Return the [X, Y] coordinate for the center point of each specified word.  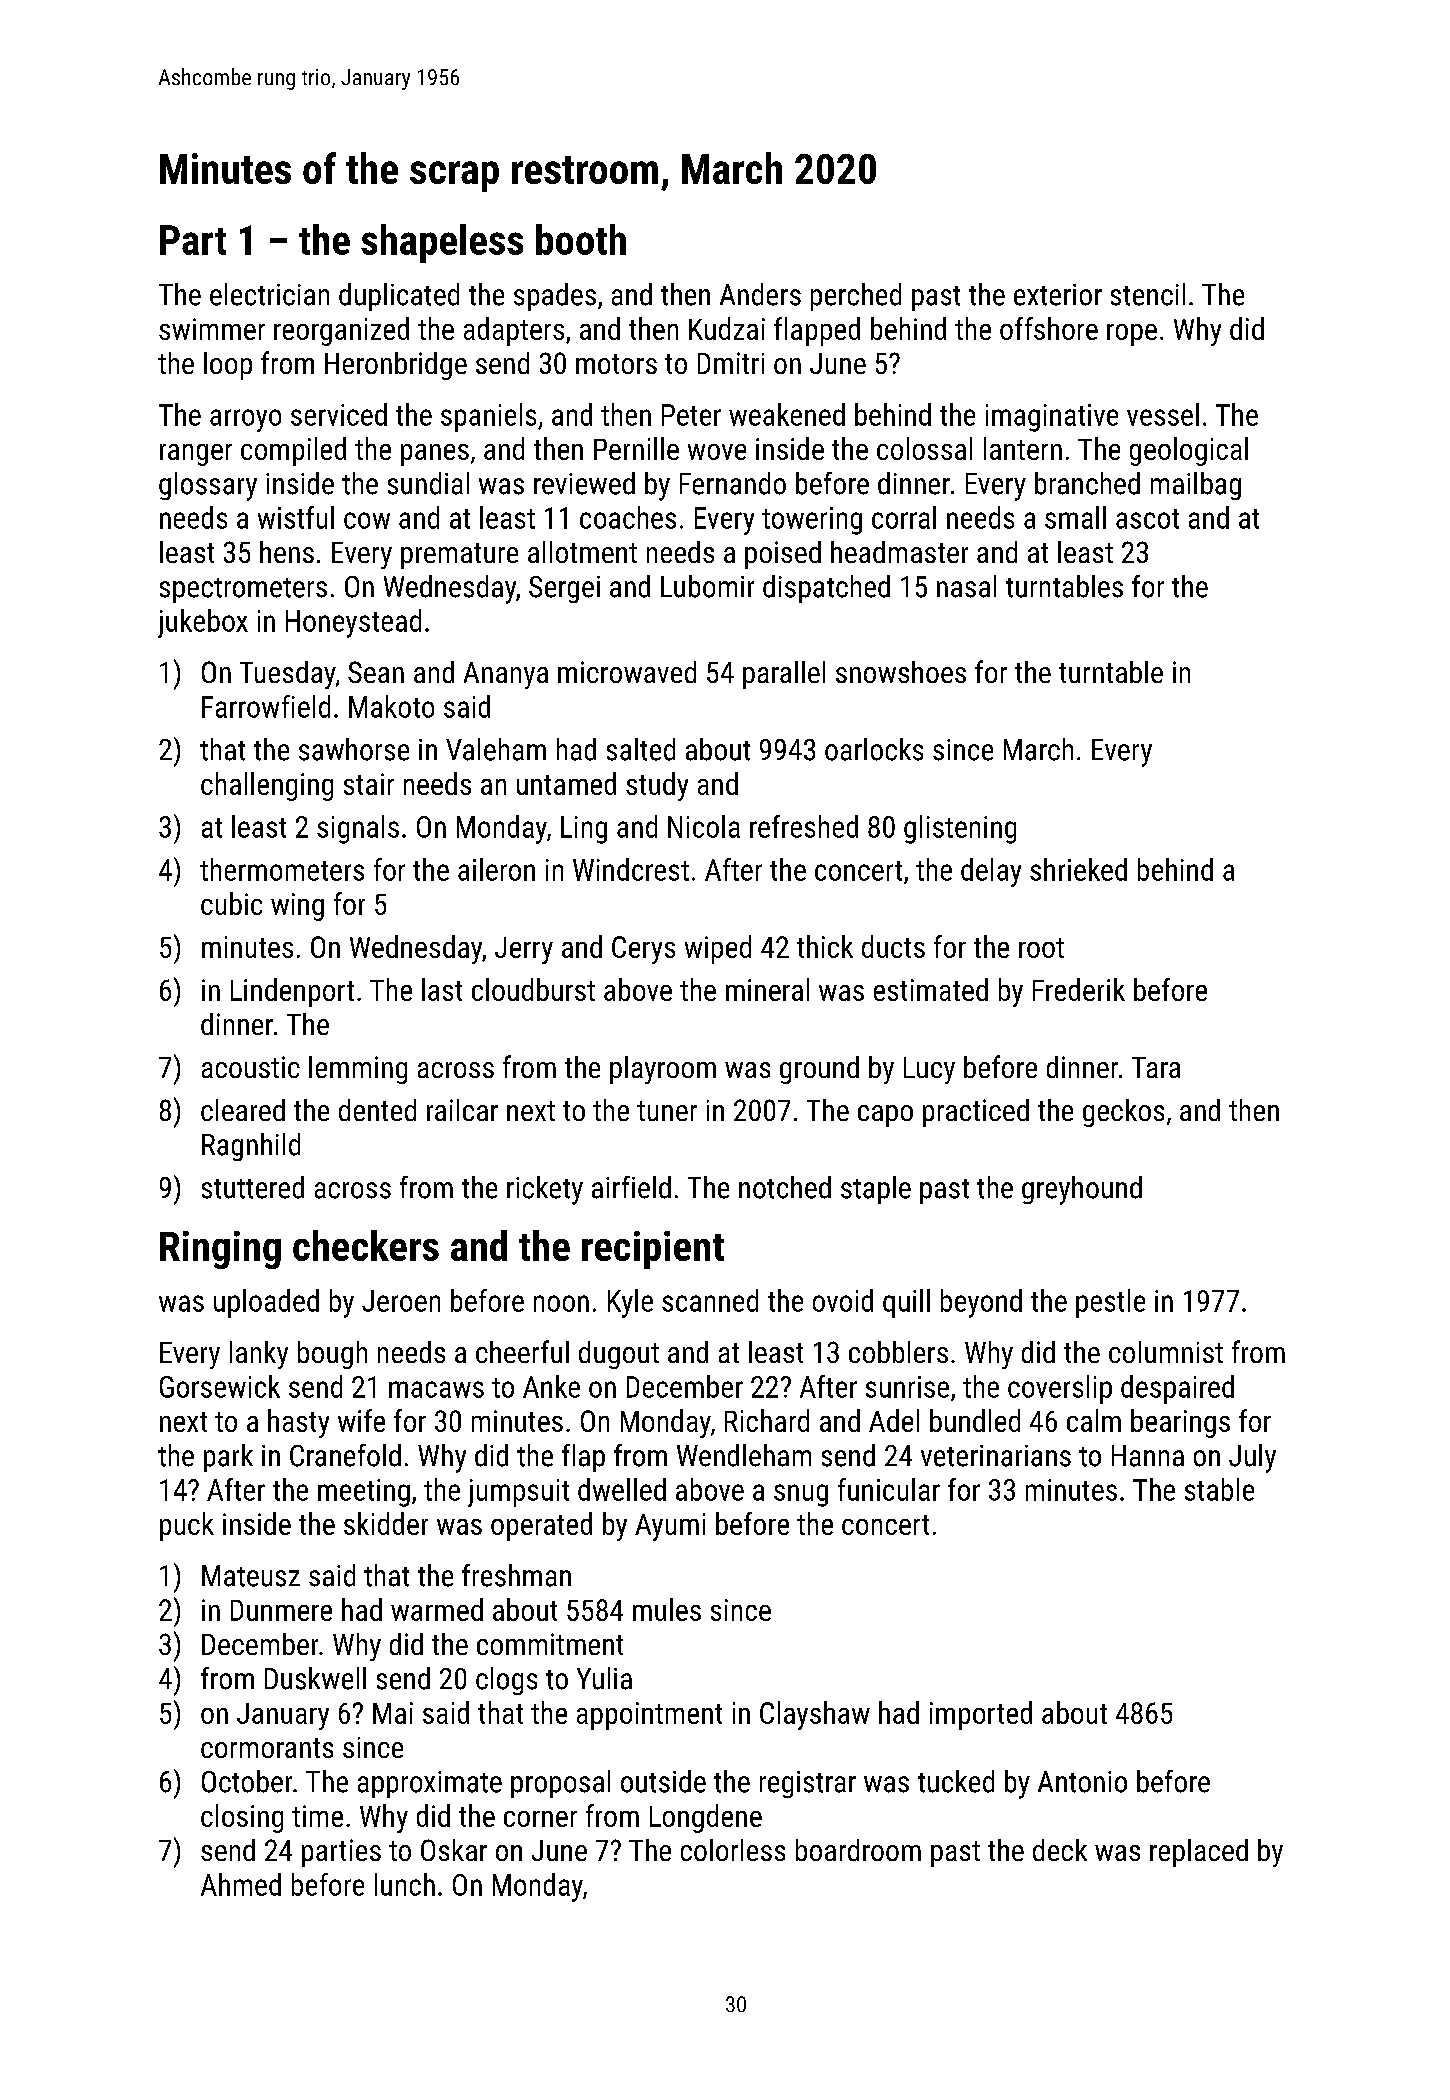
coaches [628, 517]
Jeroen [401, 1301]
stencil [1148, 294]
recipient [653, 1250]
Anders [760, 294]
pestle [1110, 1303]
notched [785, 1187]
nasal [966, 586]
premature [459, 556]
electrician [269, 294]
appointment [649, 1716]
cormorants [267, 1748]
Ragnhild [251, 1147]
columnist [1166, 1352]
